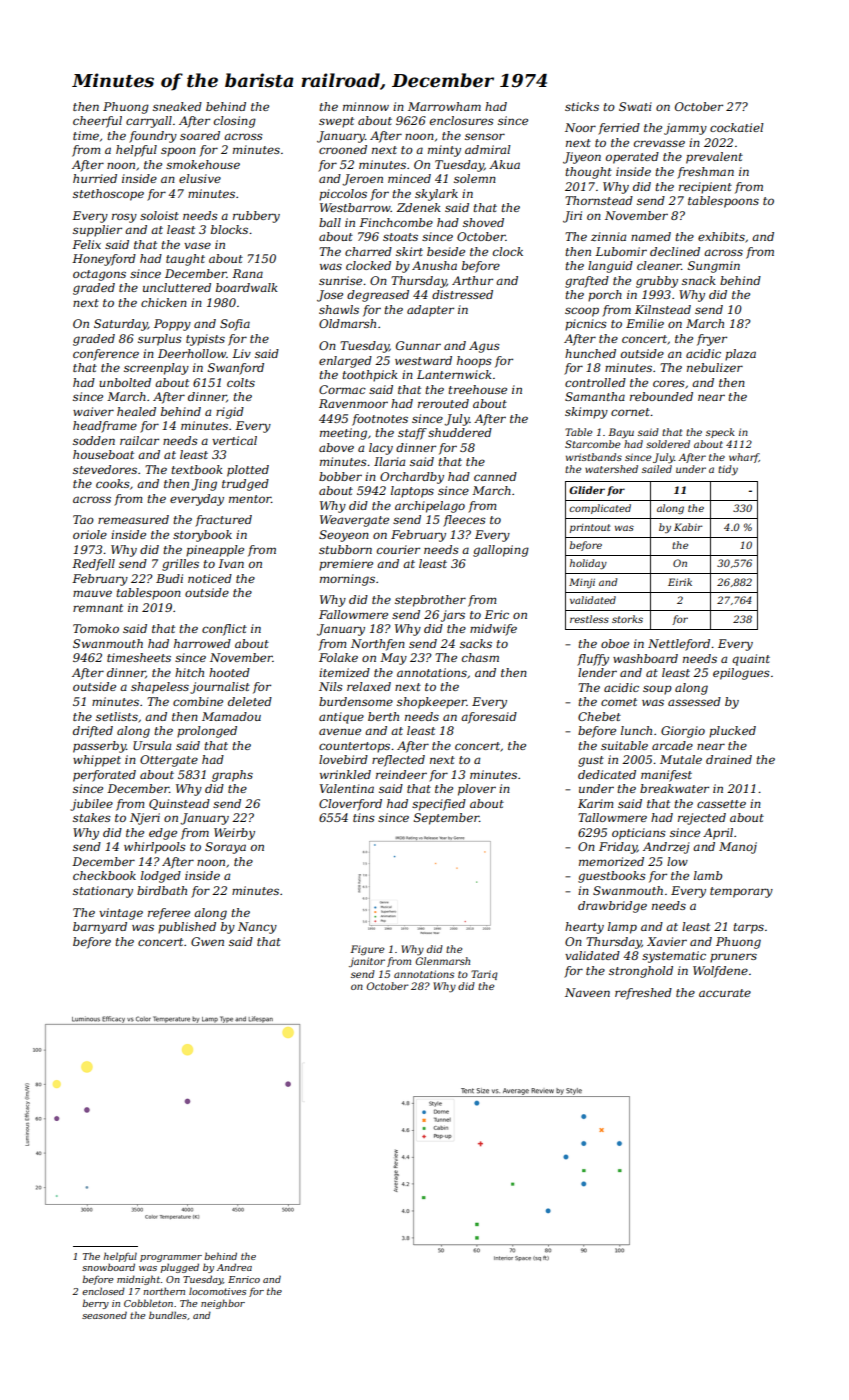  I want to click on shapeless, so click(160, 688).
